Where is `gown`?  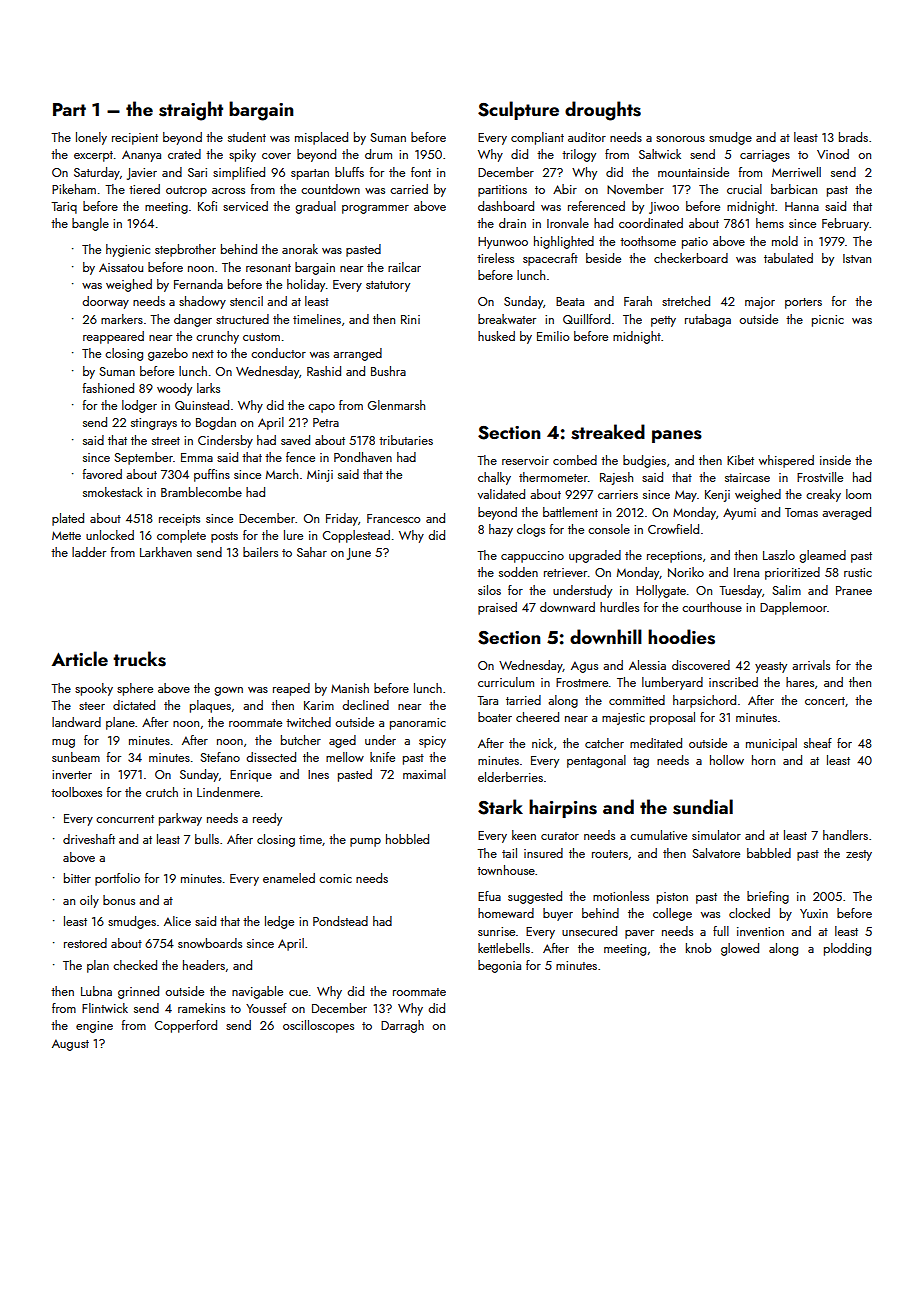
gown is located at coordinates (228, 691).
